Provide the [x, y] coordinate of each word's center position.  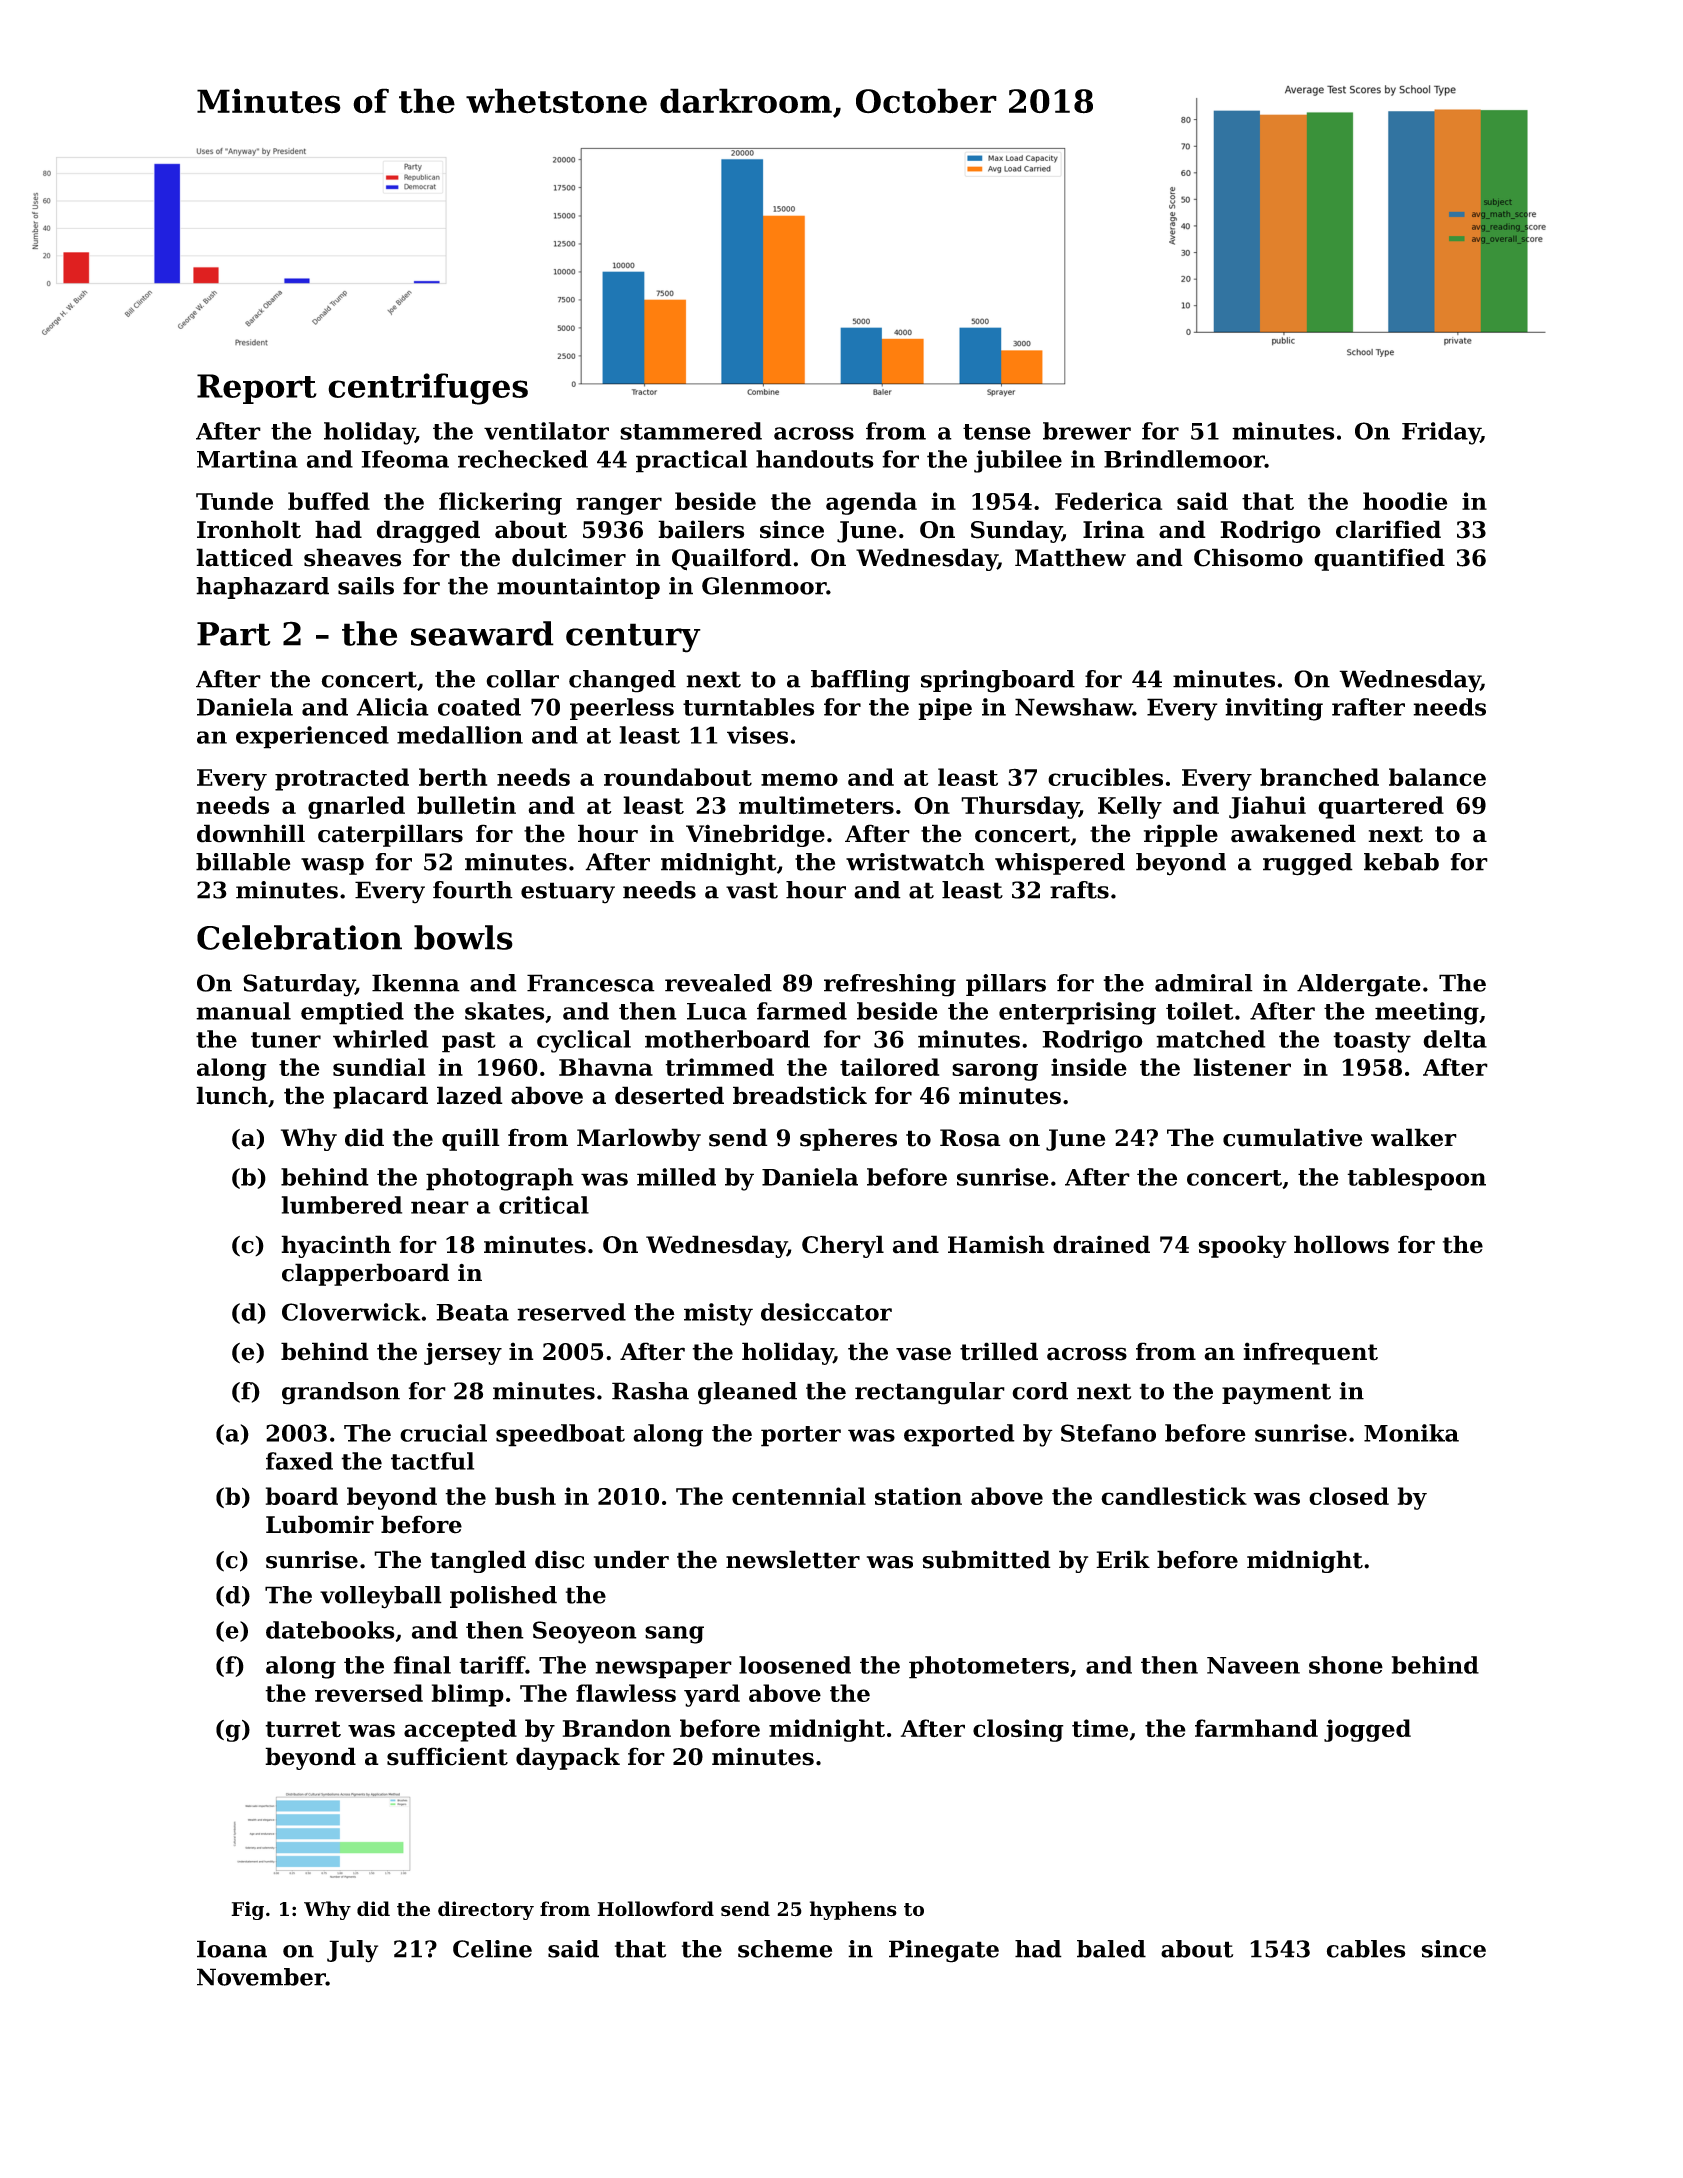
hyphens [853, 1910]
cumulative [1292, 1137]
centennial [799, 1496]
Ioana [232, 1949]
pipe [945, 709]
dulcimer [569, 557]
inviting [1274, 709]
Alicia [392, 707]
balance [1437, 777]
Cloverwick [351, 1312]
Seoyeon [585, 1632]
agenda [871, 503]
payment [1276, 1394]
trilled [999, 1351]
